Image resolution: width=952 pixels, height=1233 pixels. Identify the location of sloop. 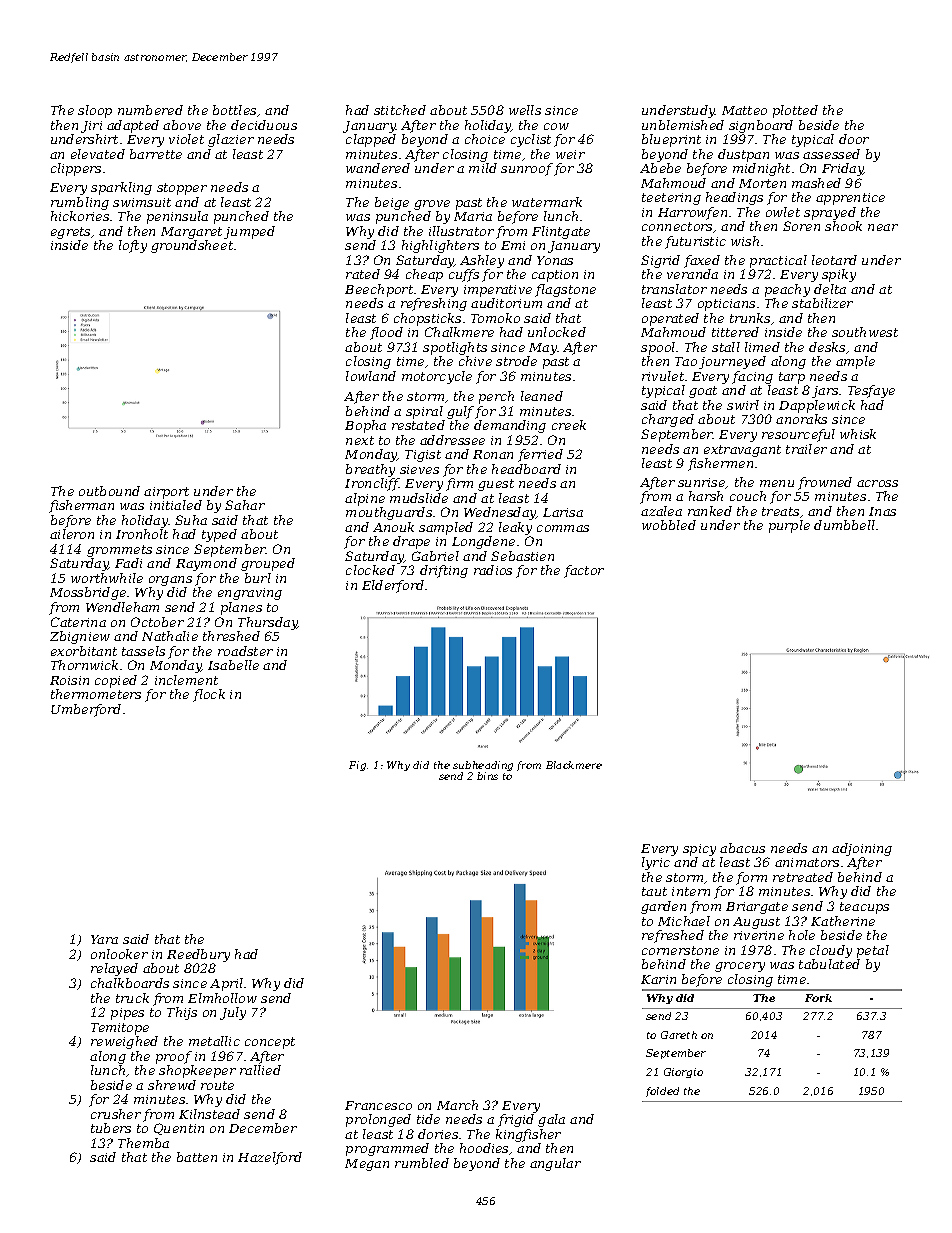
(95, 111).
